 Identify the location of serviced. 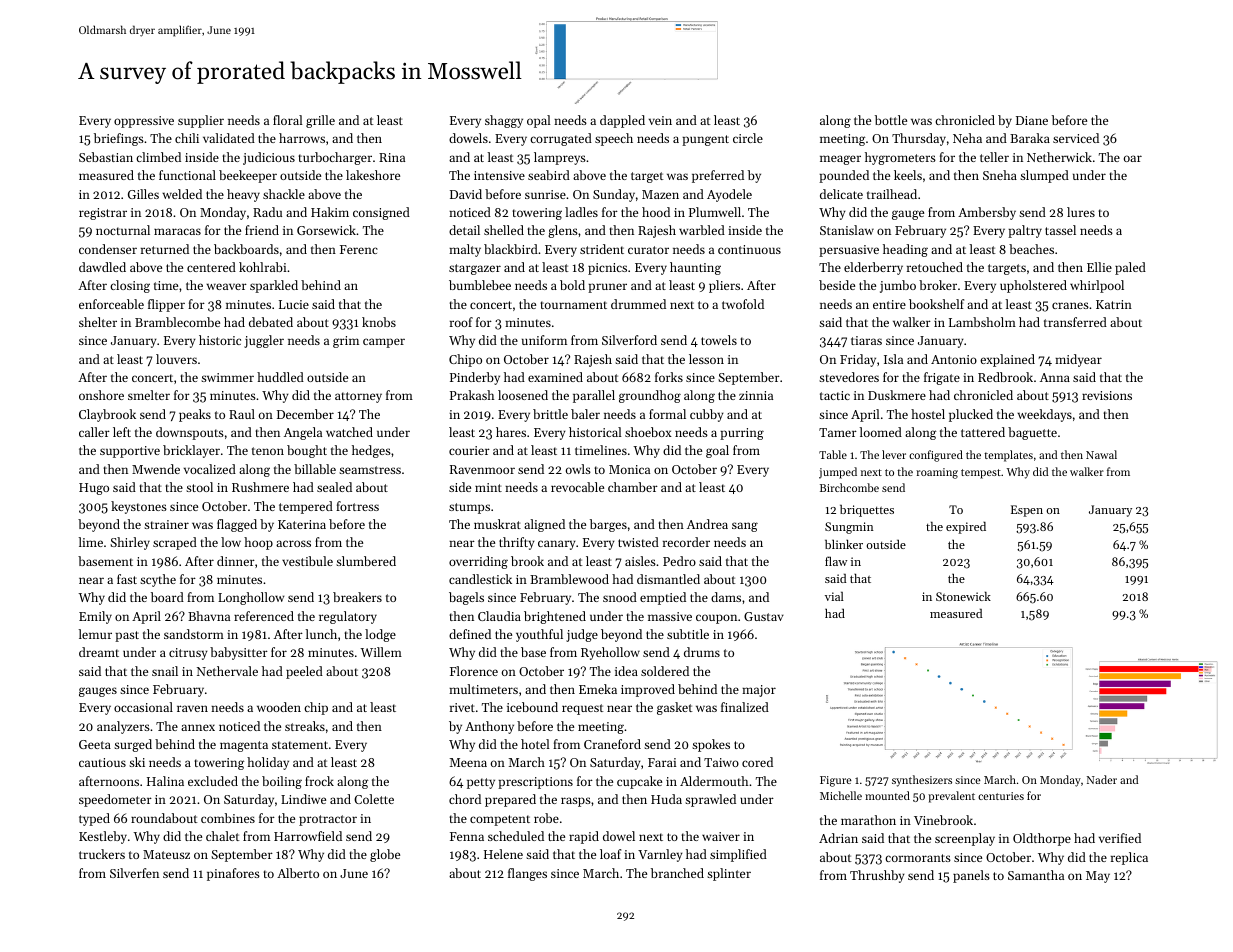
(1076, 138).
